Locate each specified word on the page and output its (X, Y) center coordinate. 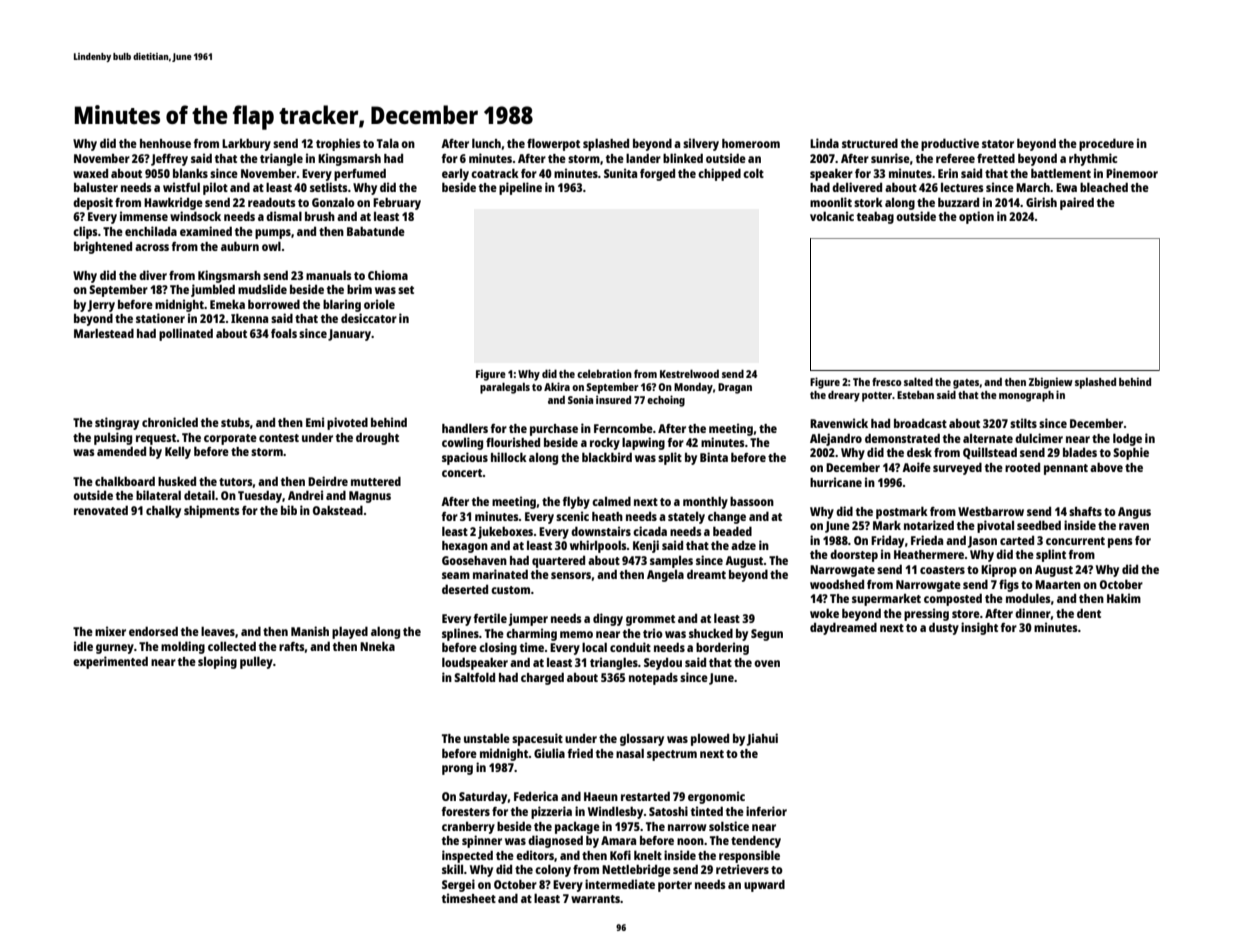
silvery (701, 144)
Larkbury (246, 144)
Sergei (458, 885)
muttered (376, 481)
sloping (217, 662)
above (1106, 467)
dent (1089, 613)
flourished (513, 442)
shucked (711, 633)
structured (870, 143)
